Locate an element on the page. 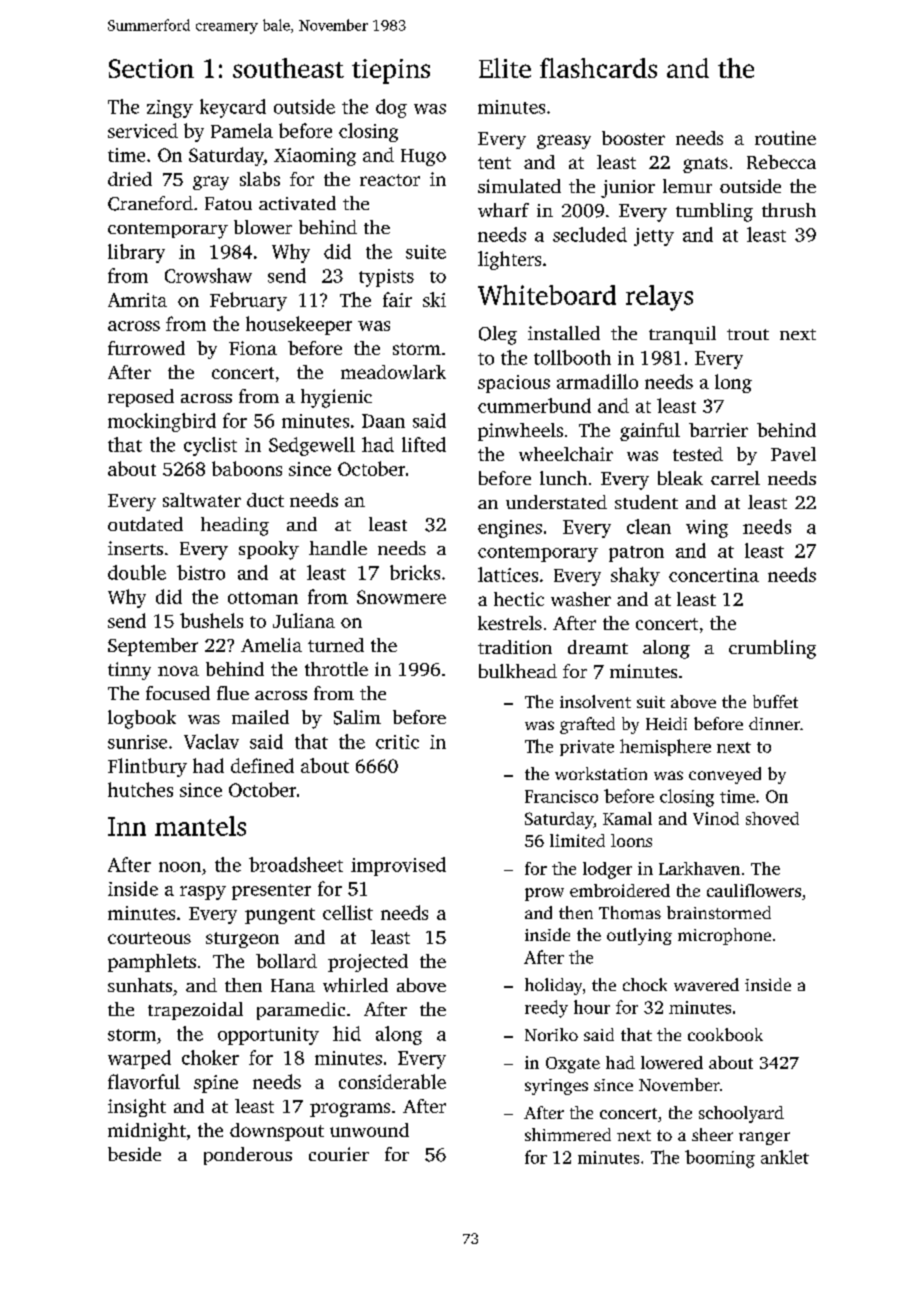 The height and width of the image is (1314, 924). Section is located at coordinates (151, 68).
